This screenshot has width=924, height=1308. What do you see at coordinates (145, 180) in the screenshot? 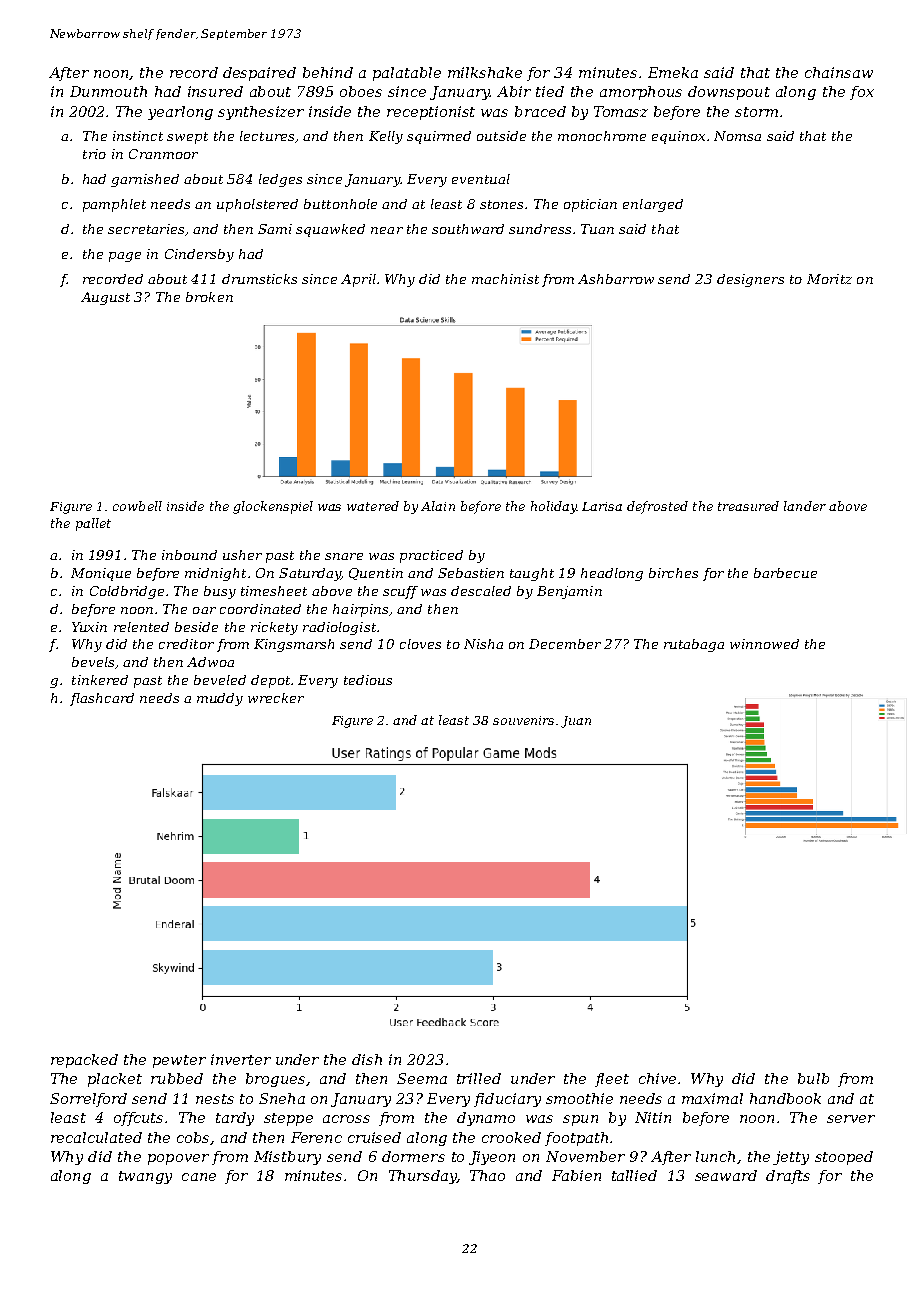
I see `garnished` at bounding box center [145, 180].
